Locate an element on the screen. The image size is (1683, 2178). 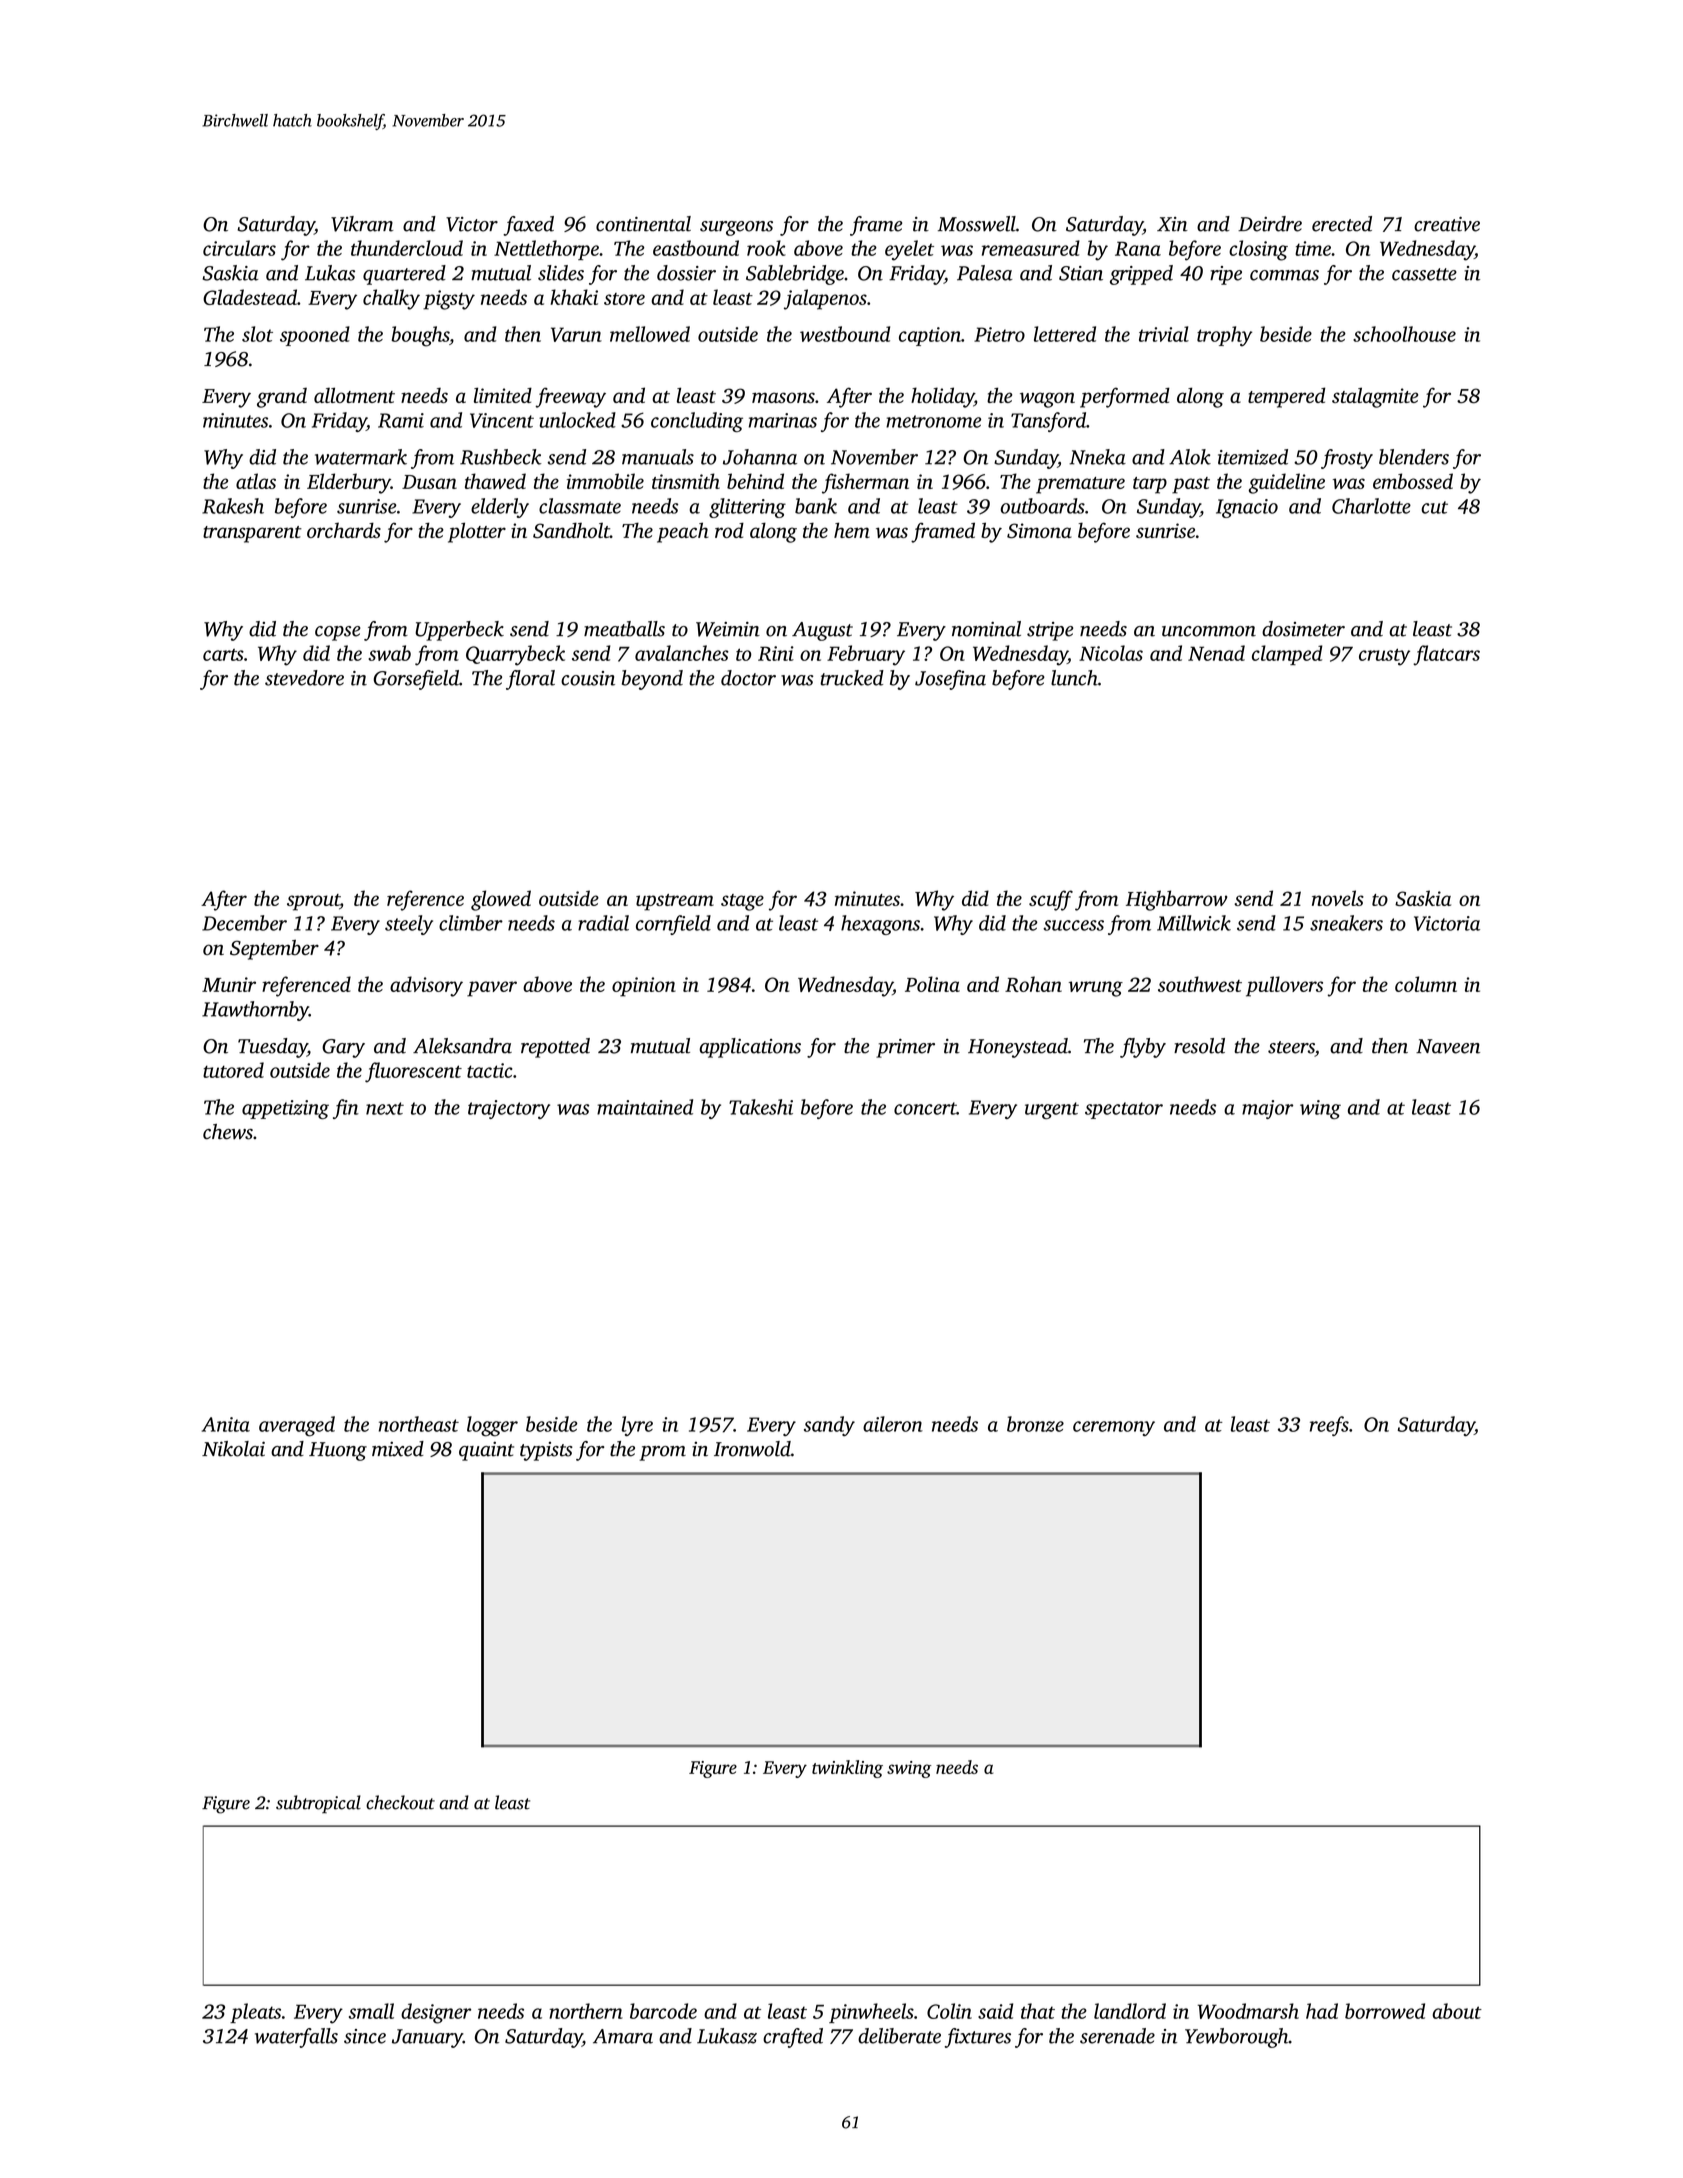
since is located at coordinates (365, 2036).
